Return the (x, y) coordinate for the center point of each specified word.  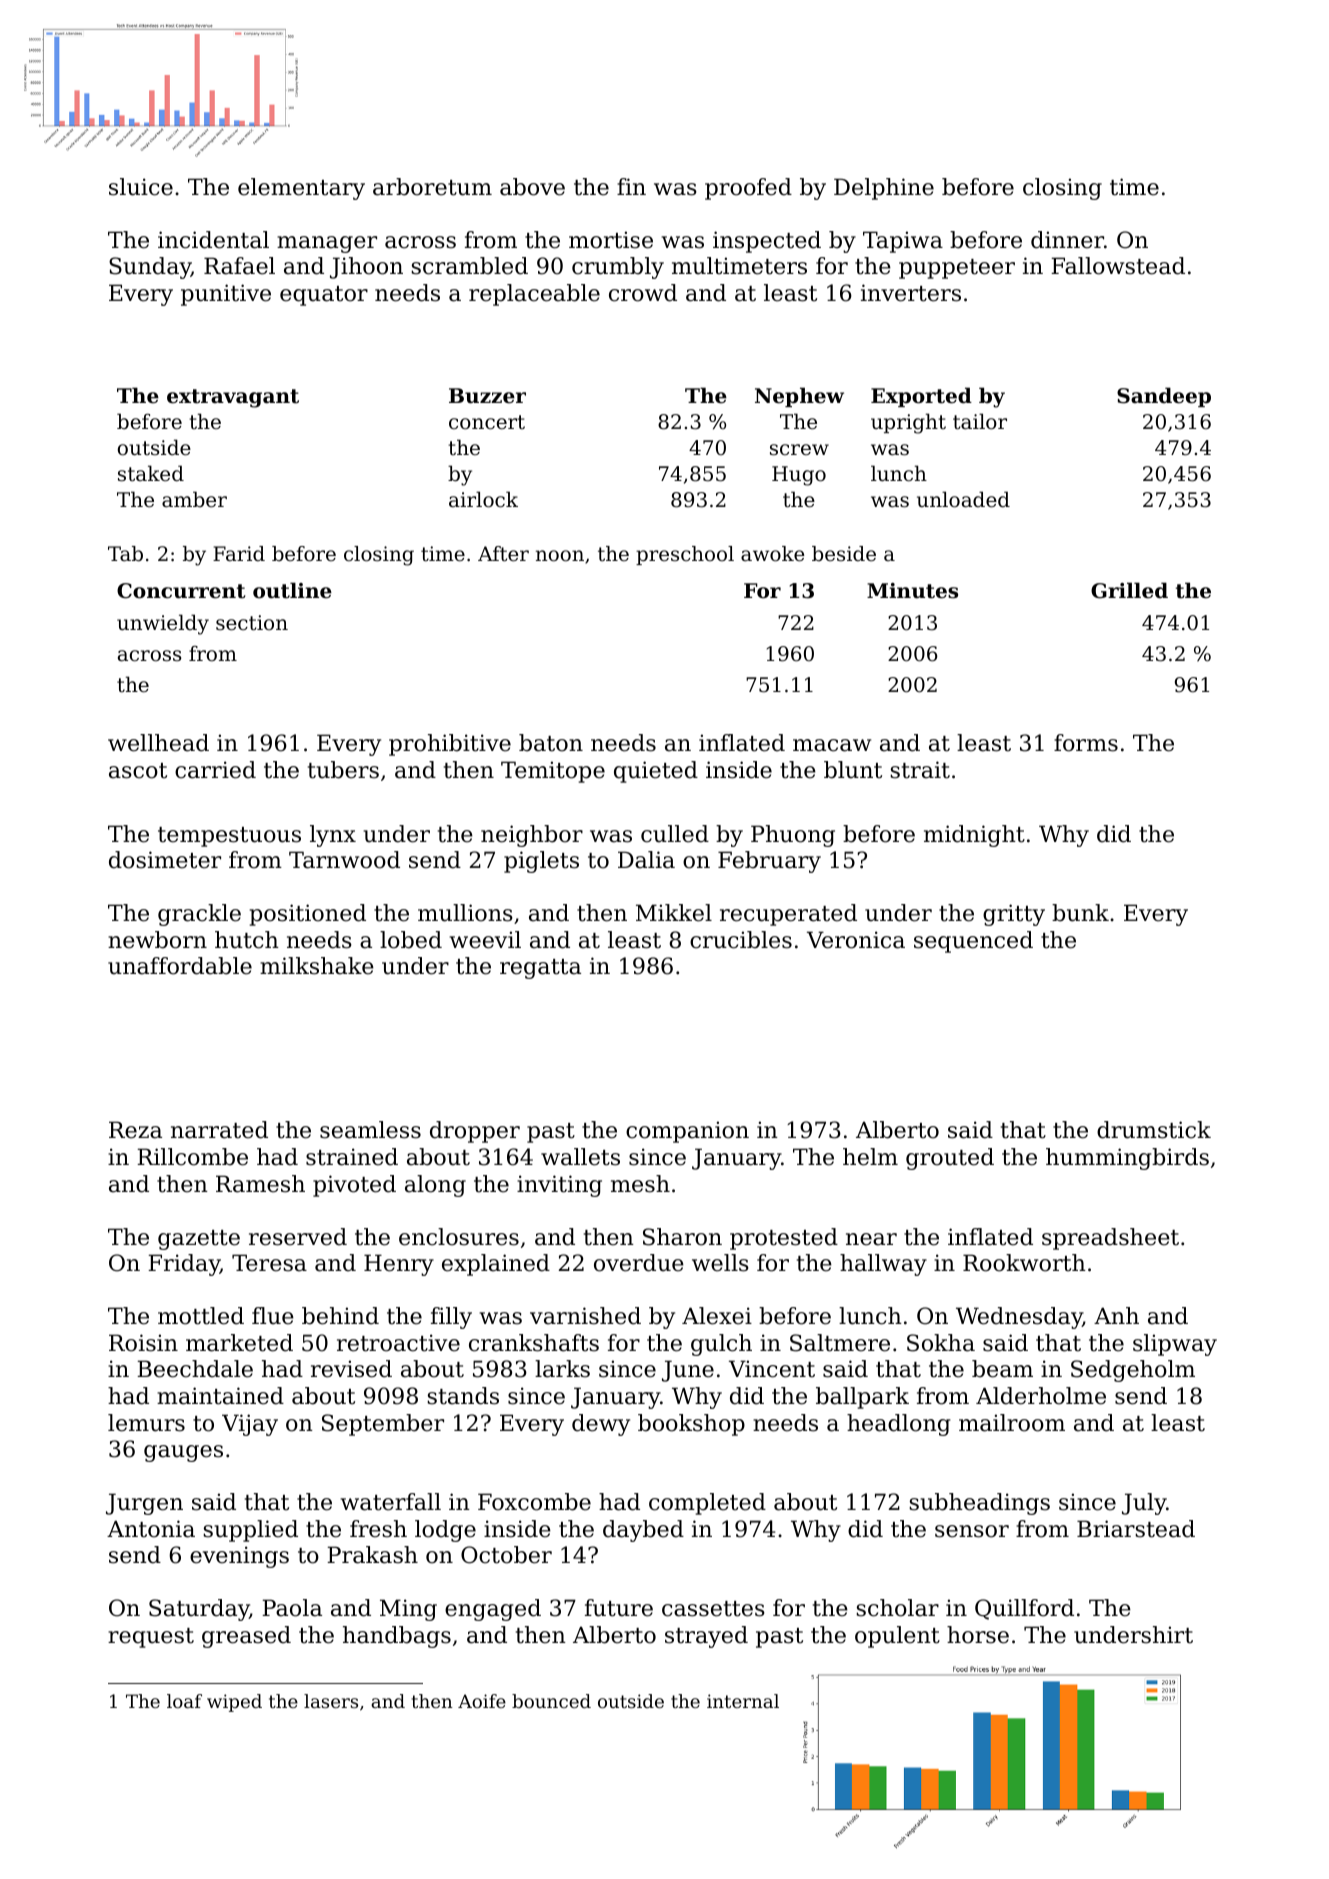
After (503, 554)
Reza (135, 1130)
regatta (540, 969)
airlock (483, 499)
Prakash (372, 1555)
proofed (748, 189)
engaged (493, 1610)
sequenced (973, 942)
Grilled (1129, 590)
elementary (301, 189)
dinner (1067, 240)
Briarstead (1136, 1529)
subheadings (979, 1504)
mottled (201, 1316)
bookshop (691, 1425)
